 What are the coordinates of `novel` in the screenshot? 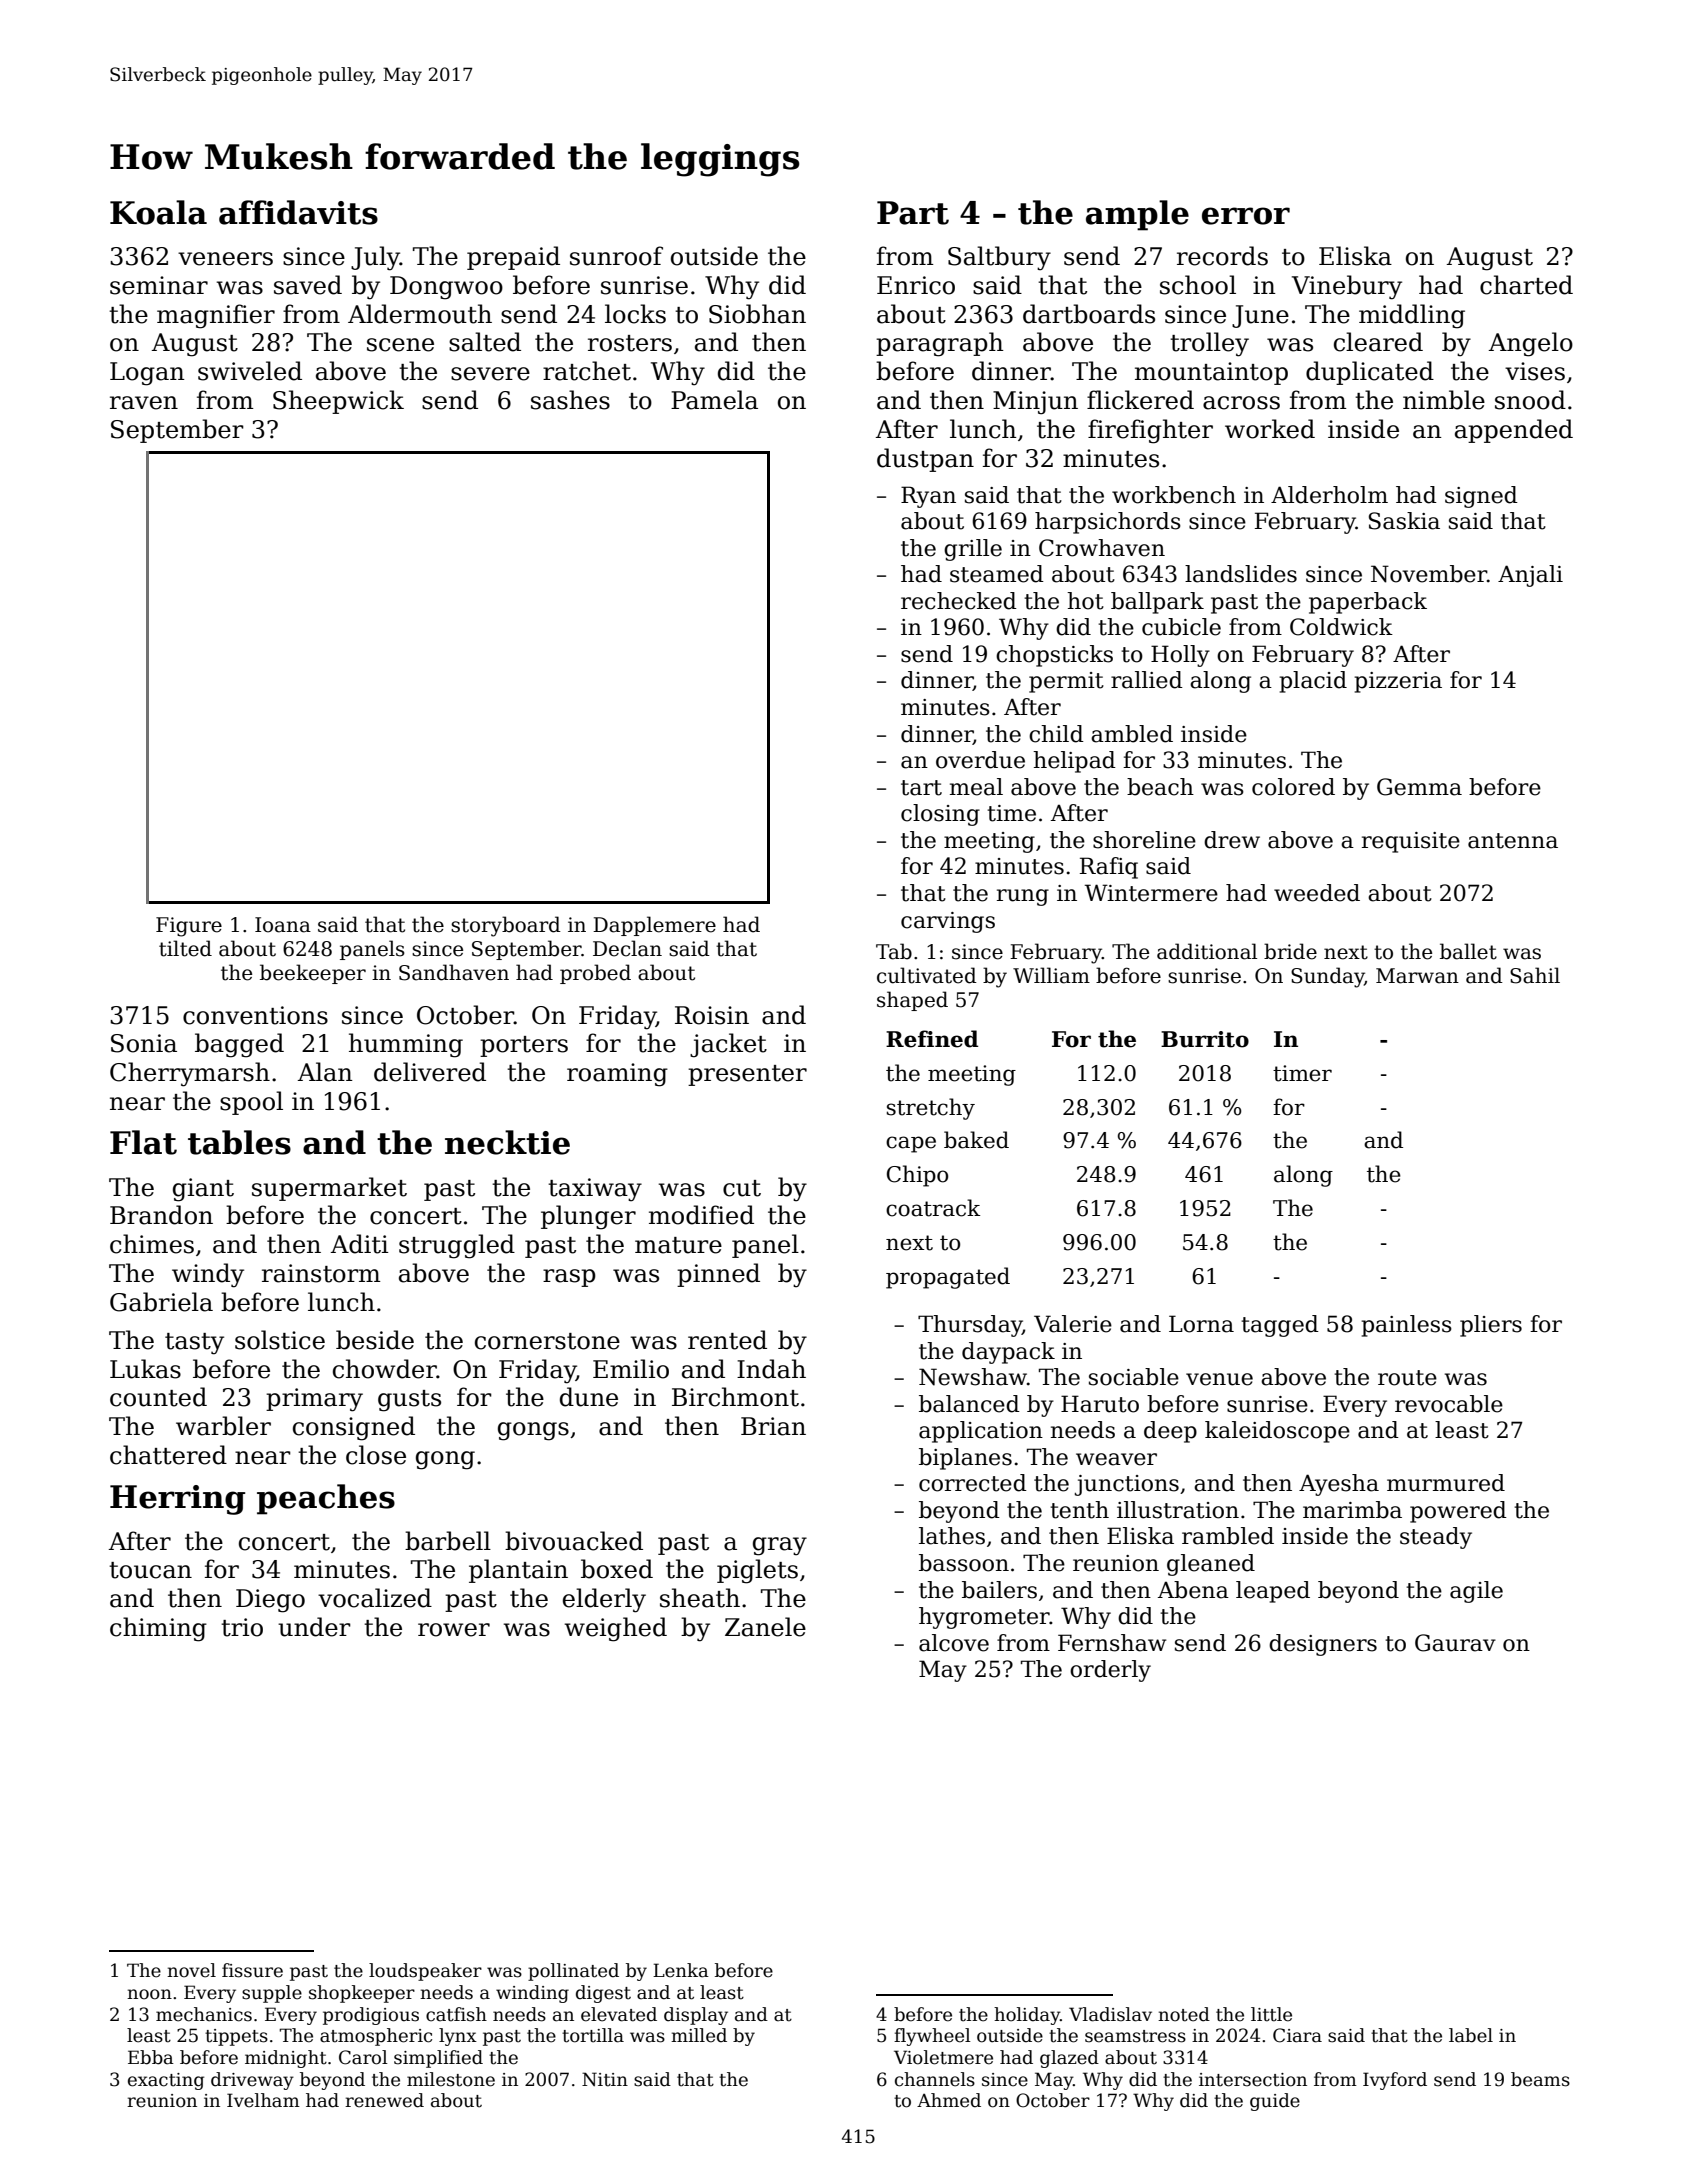 It's located at (191, 1970).
